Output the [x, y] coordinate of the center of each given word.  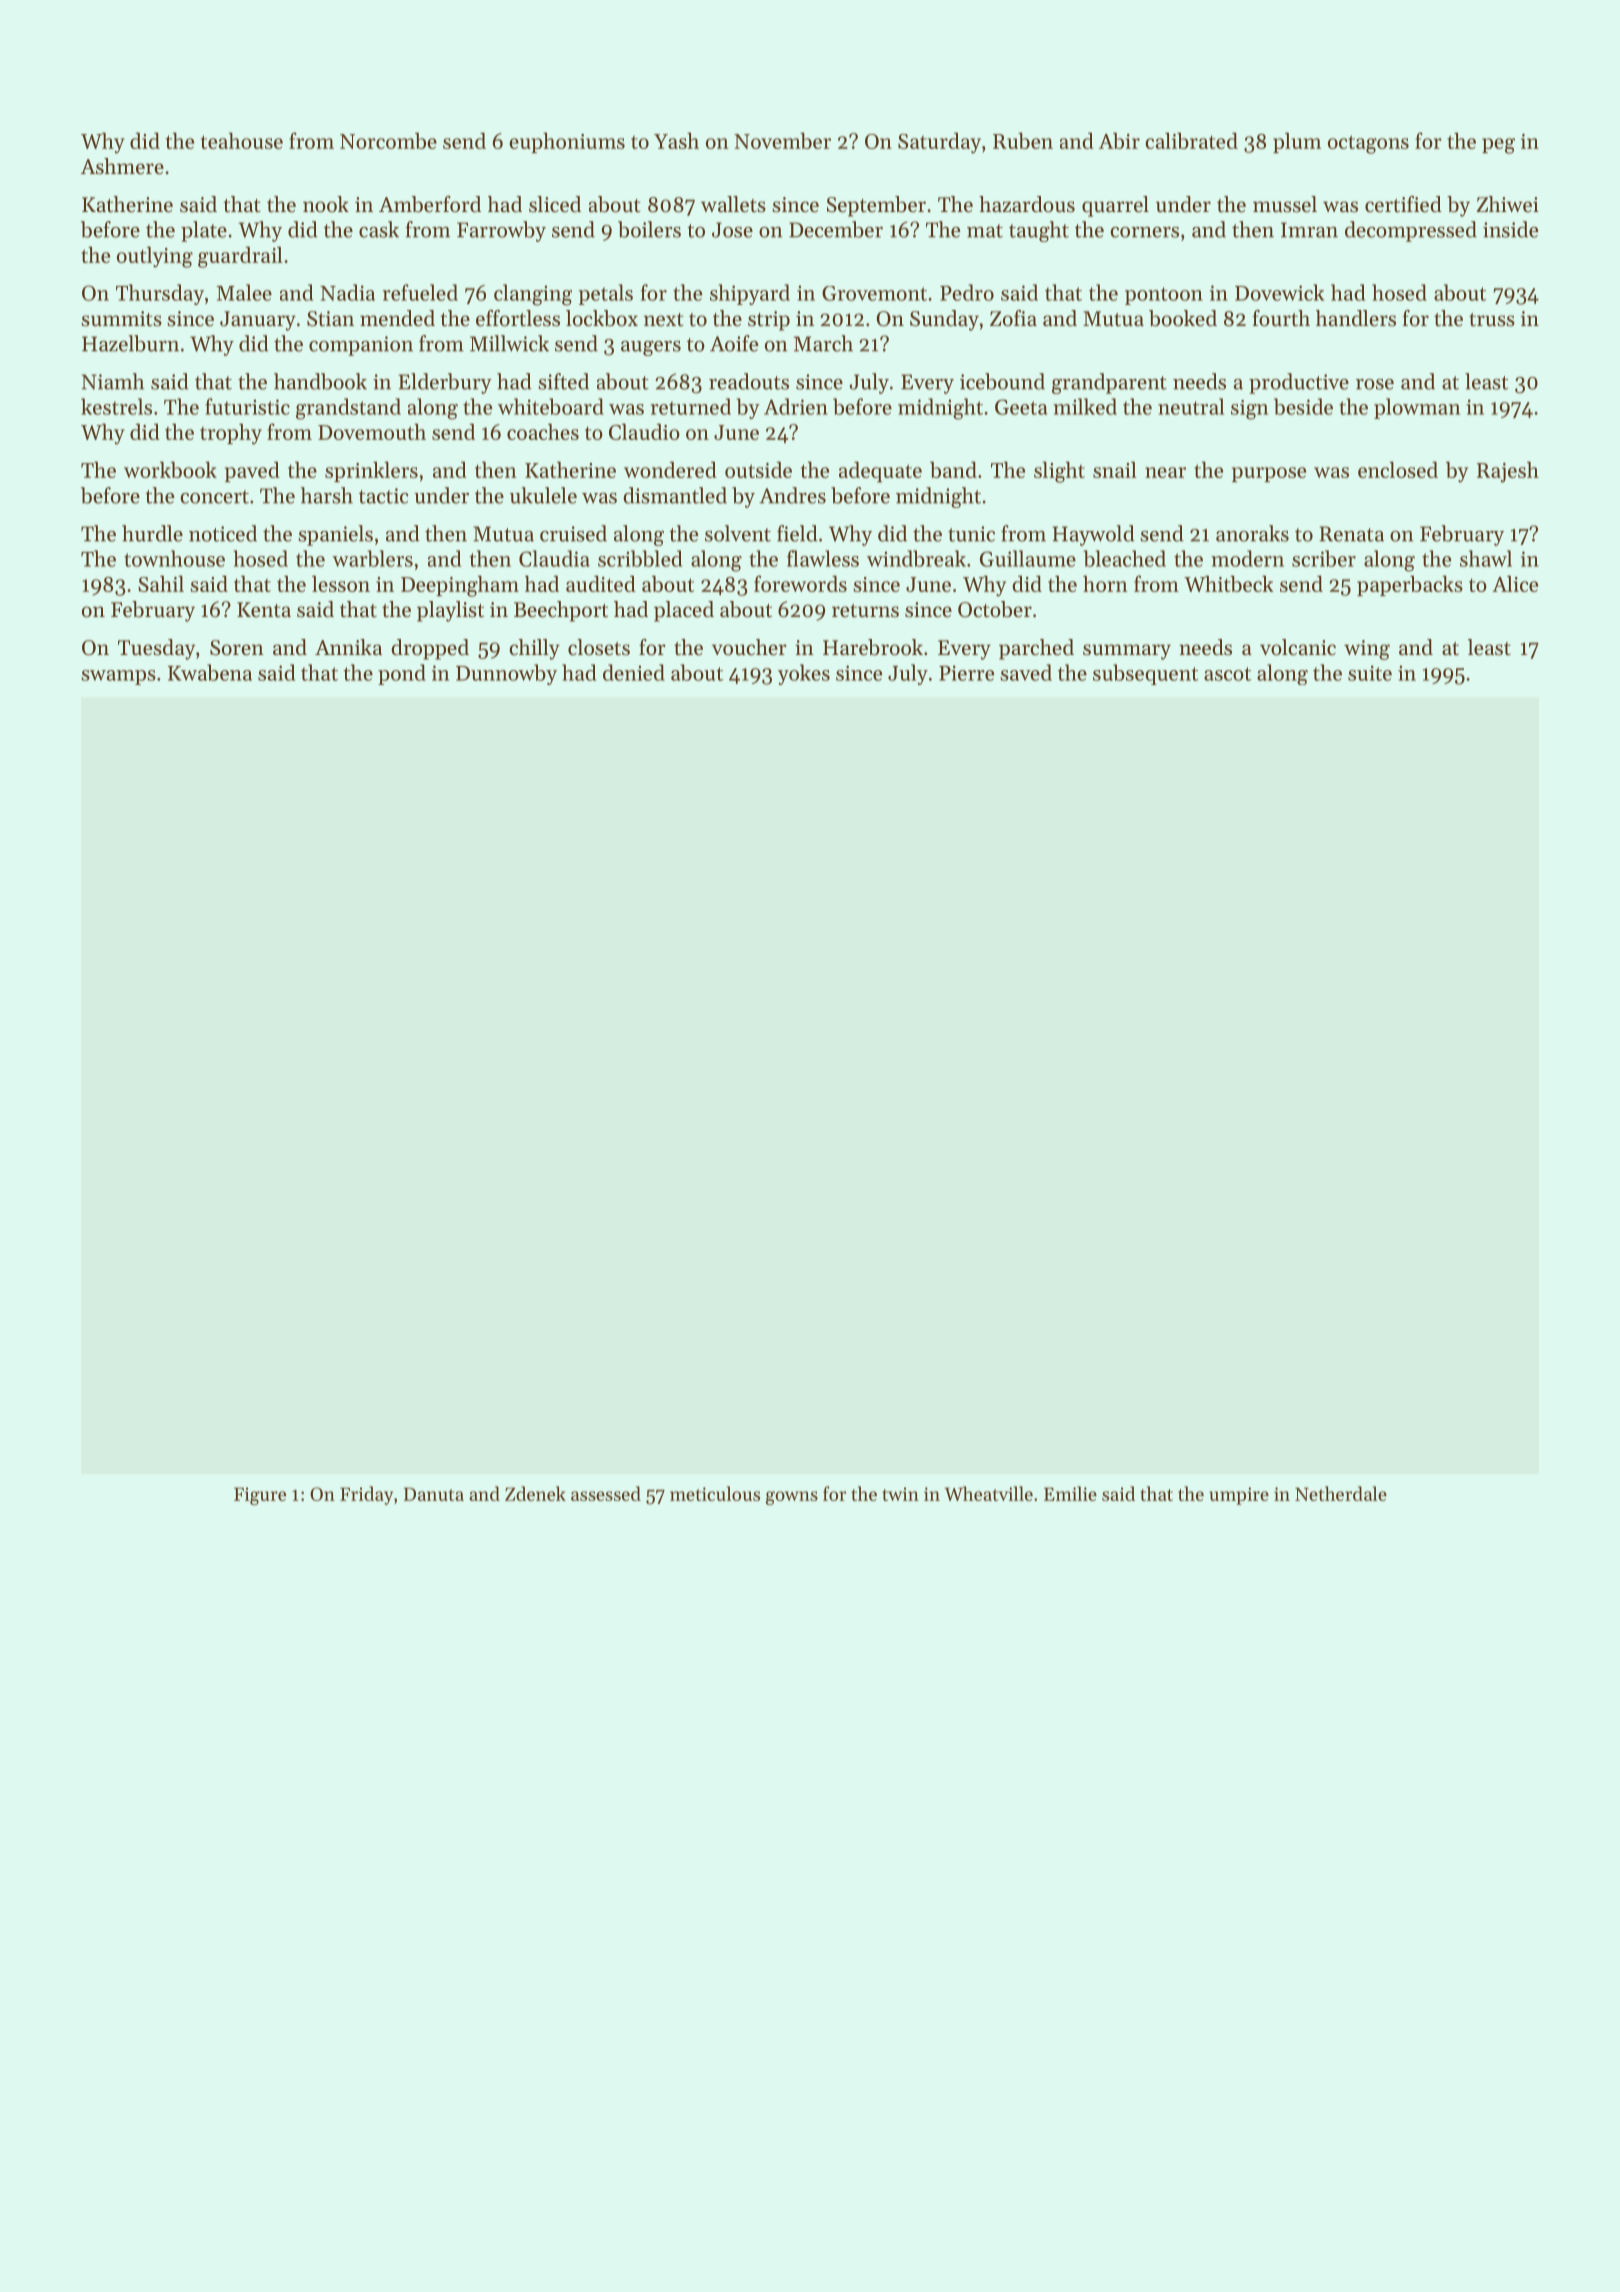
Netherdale [1341, 1493]
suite [1370, 673]
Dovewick [1279, 292]
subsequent [1145, 674]
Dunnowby [506, 674]
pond [402, 674]
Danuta [434, 1494]
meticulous [715, 1493]
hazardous [1027, 204]
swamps [118, 677]
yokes [804, 674]
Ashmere [122, 166]
